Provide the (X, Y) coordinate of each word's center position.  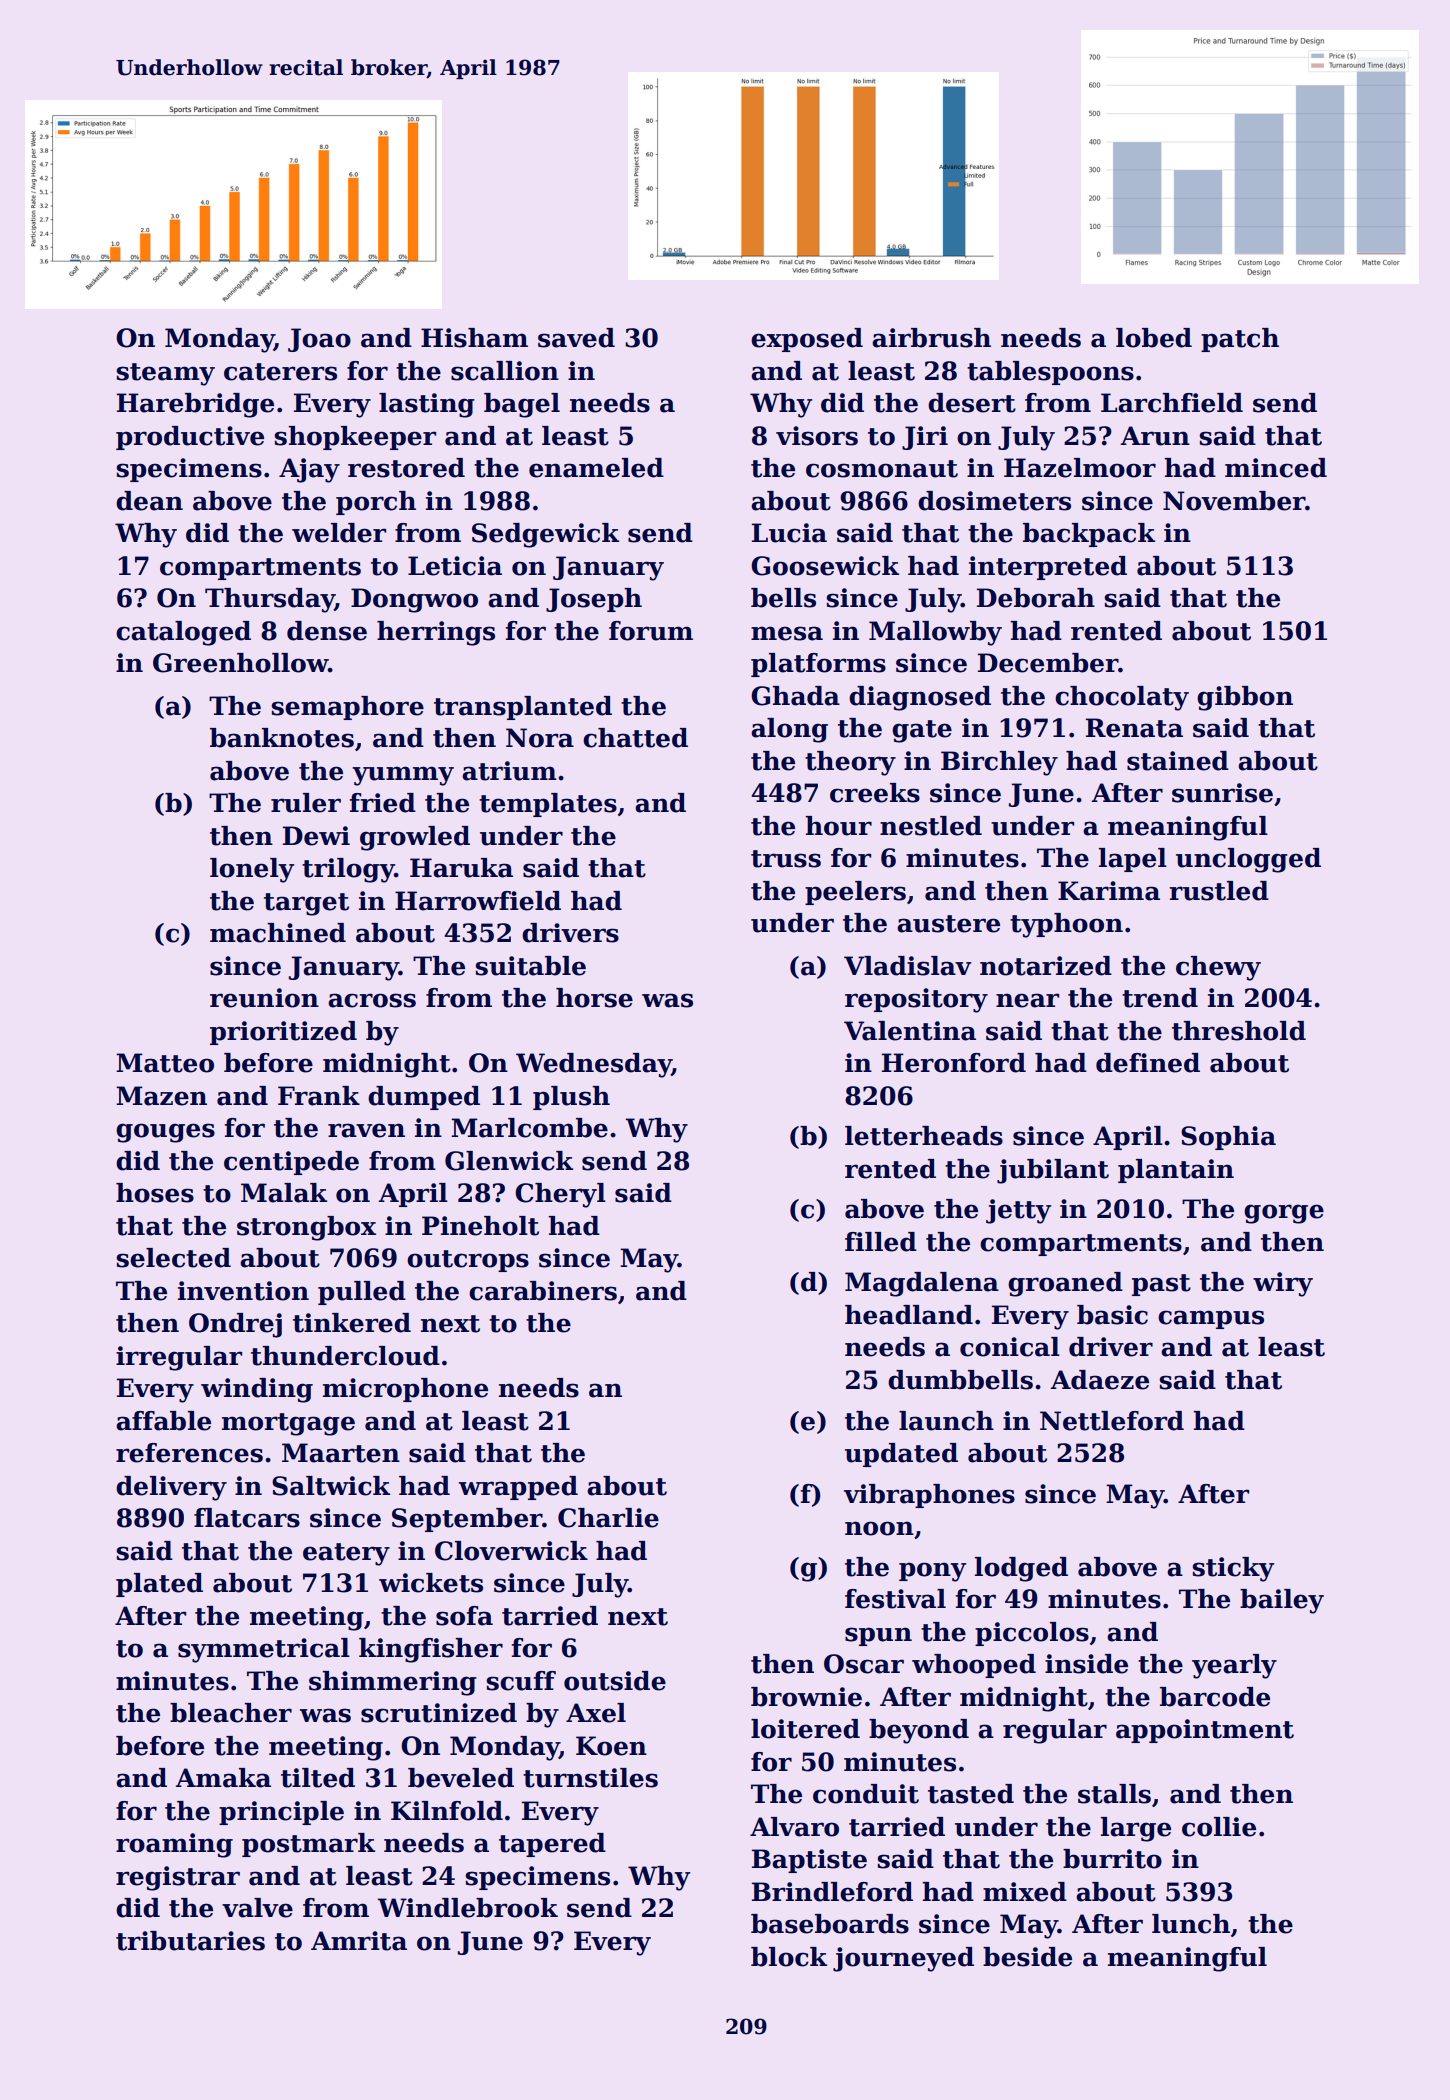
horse (594, 998)
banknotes (282, 738)
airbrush (931, 338)
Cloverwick (511, 1551)
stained (1178, 761)
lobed (1154, 338)
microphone (405, 1390)
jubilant (1053, 1171)
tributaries (190, 1941)
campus (1211, 1319)
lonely (252, 870)
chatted (635, 738)
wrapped (518, 1488)
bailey (1282, 1601)
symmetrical (264, 1650)
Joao (319, 340)
